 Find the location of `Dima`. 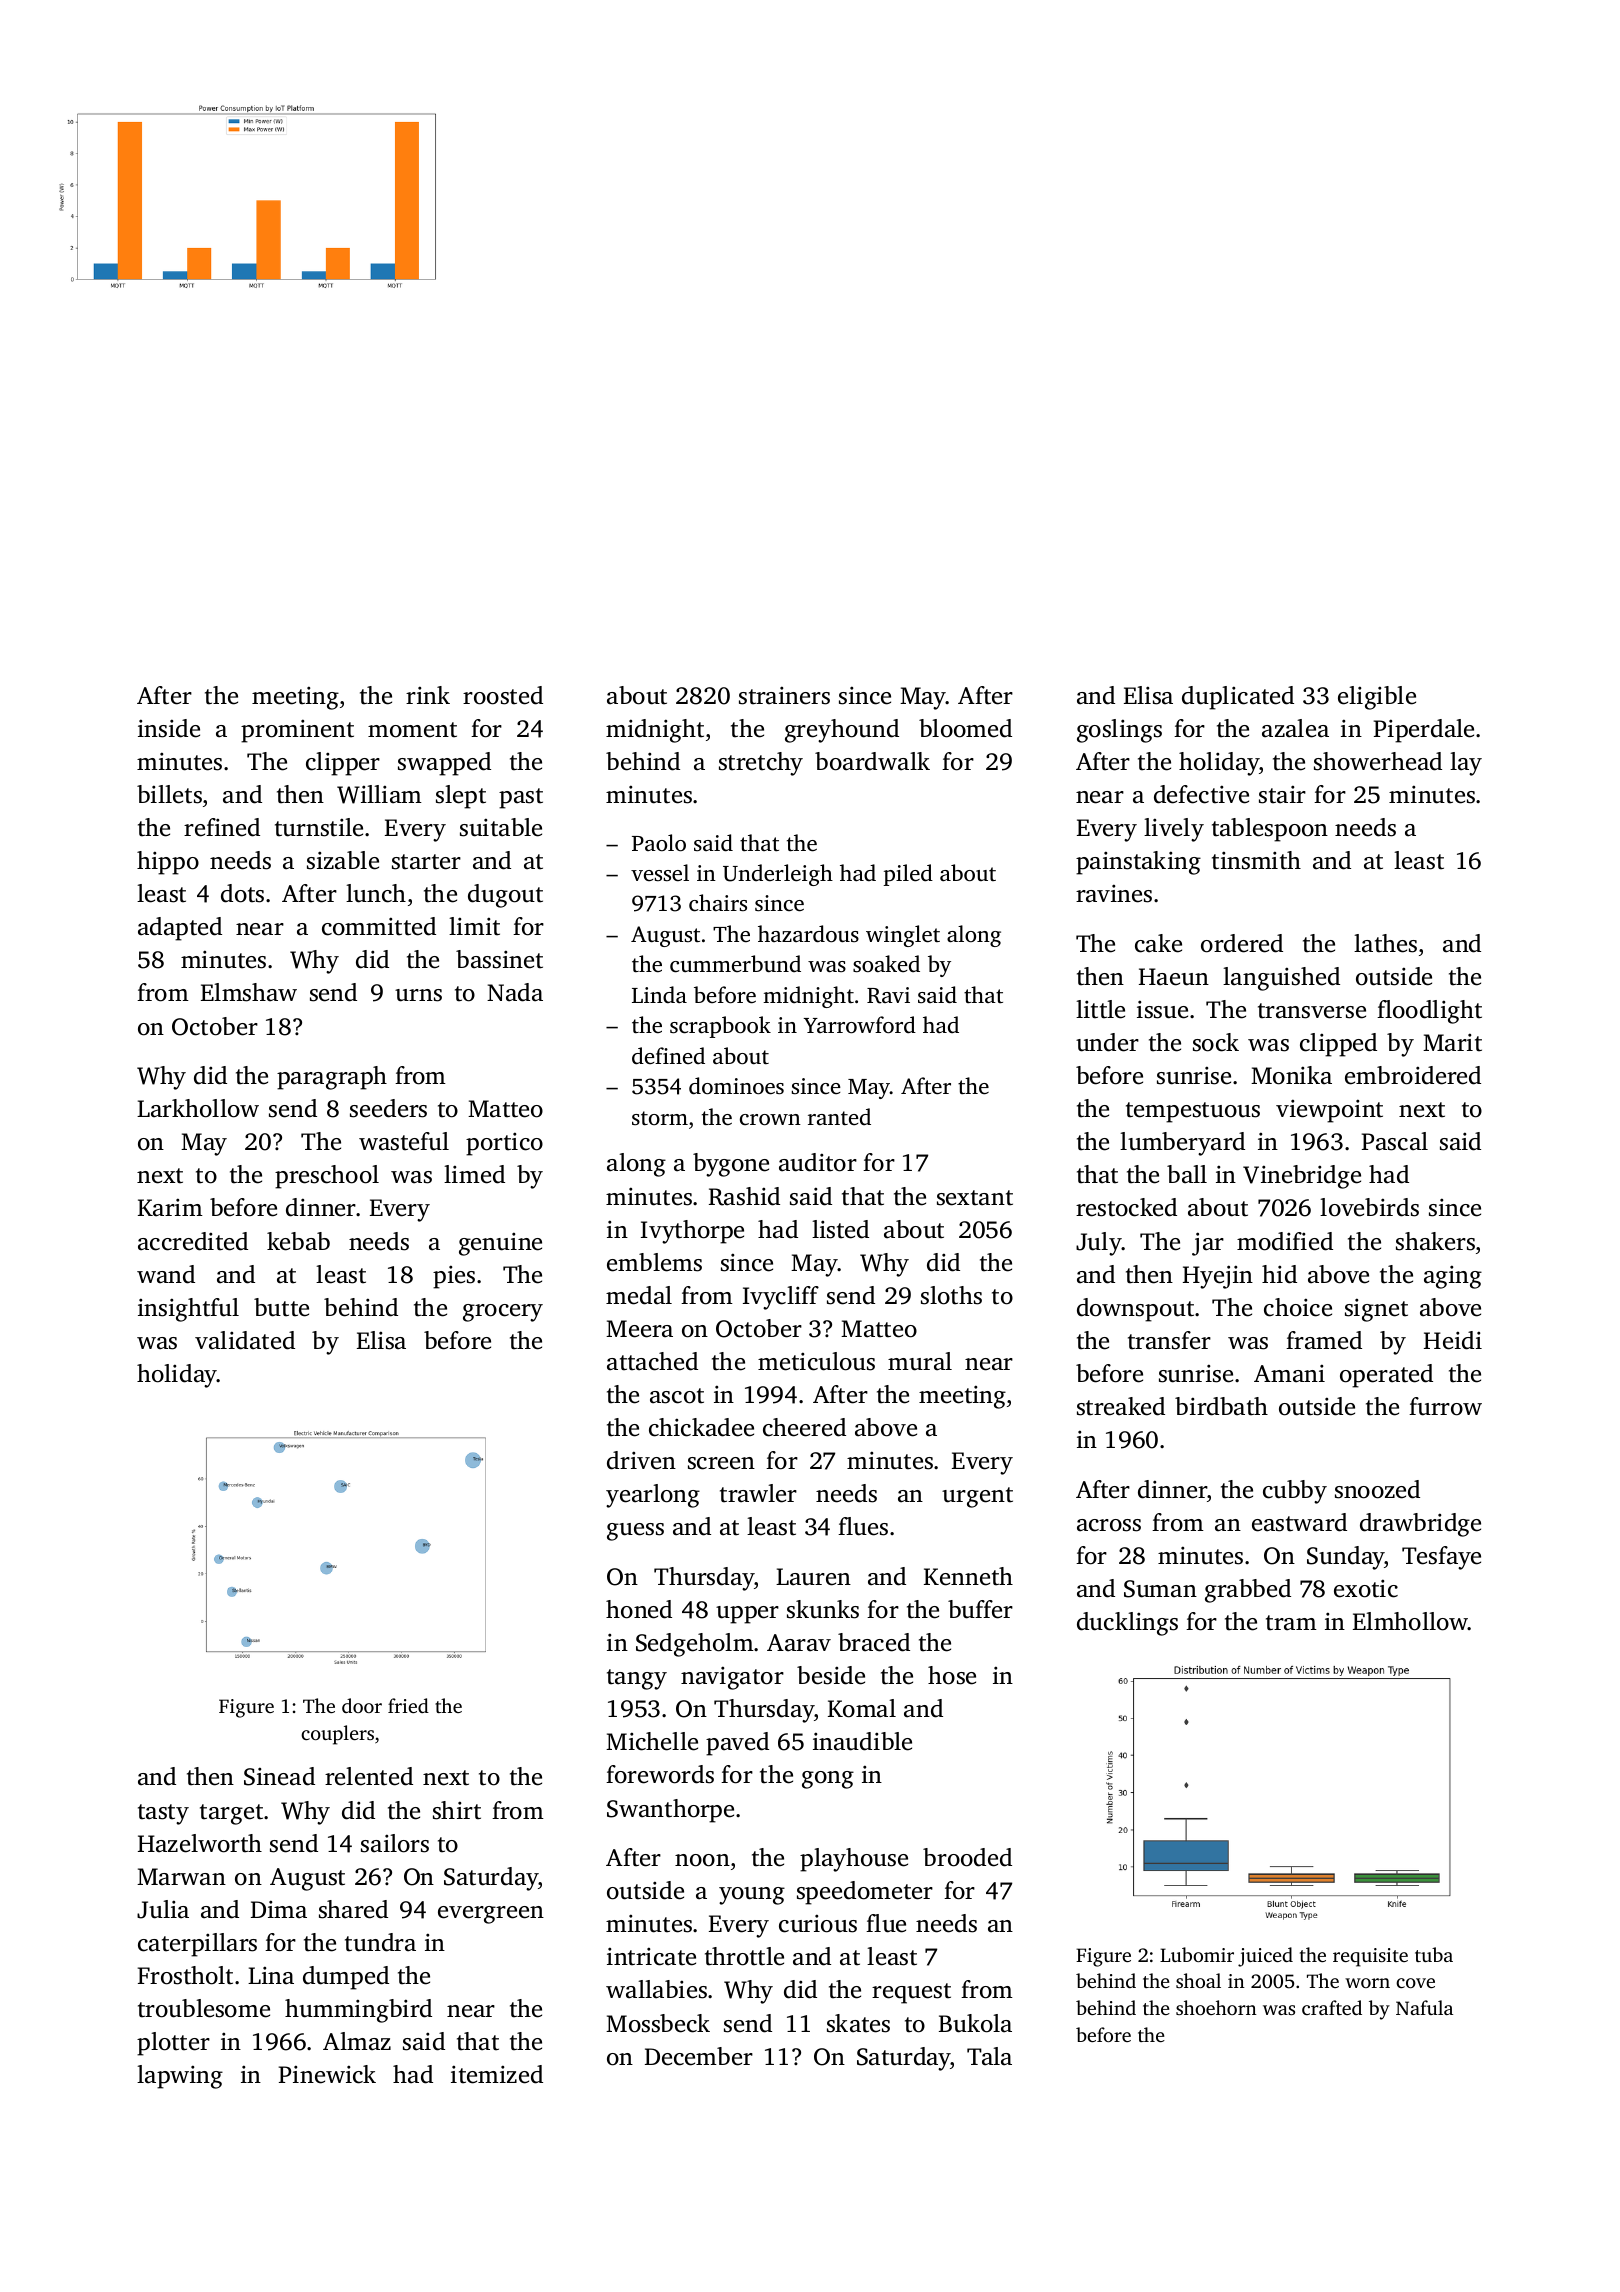

Dima is located at coordinates (279, 1909).
